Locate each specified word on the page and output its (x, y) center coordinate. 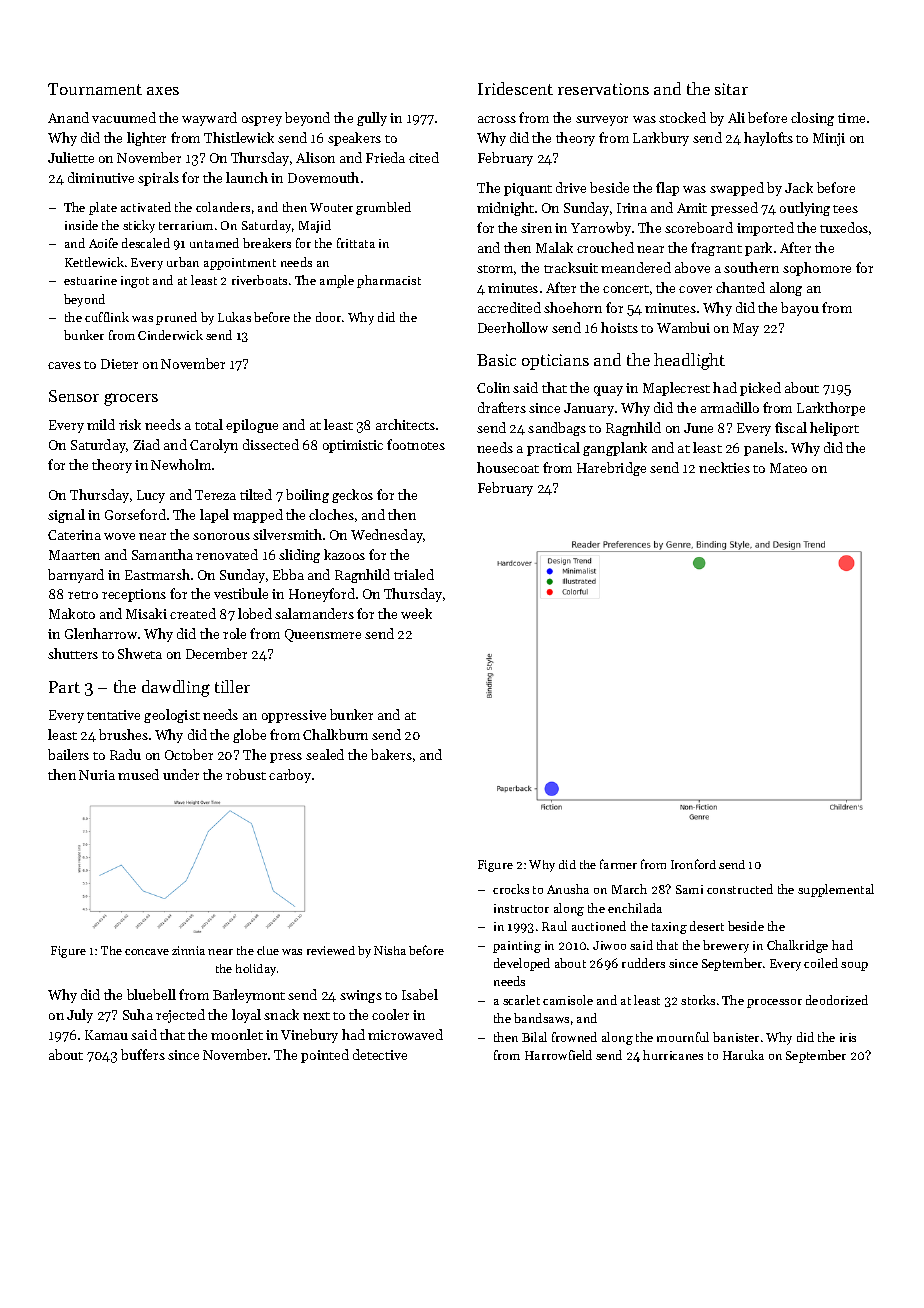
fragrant (716, 249)
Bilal (534, 1037)
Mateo (788, 468)
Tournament (95, 89)
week (416, 613)
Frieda (385, 157)
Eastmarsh (157, 574)
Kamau (106, 1035)
